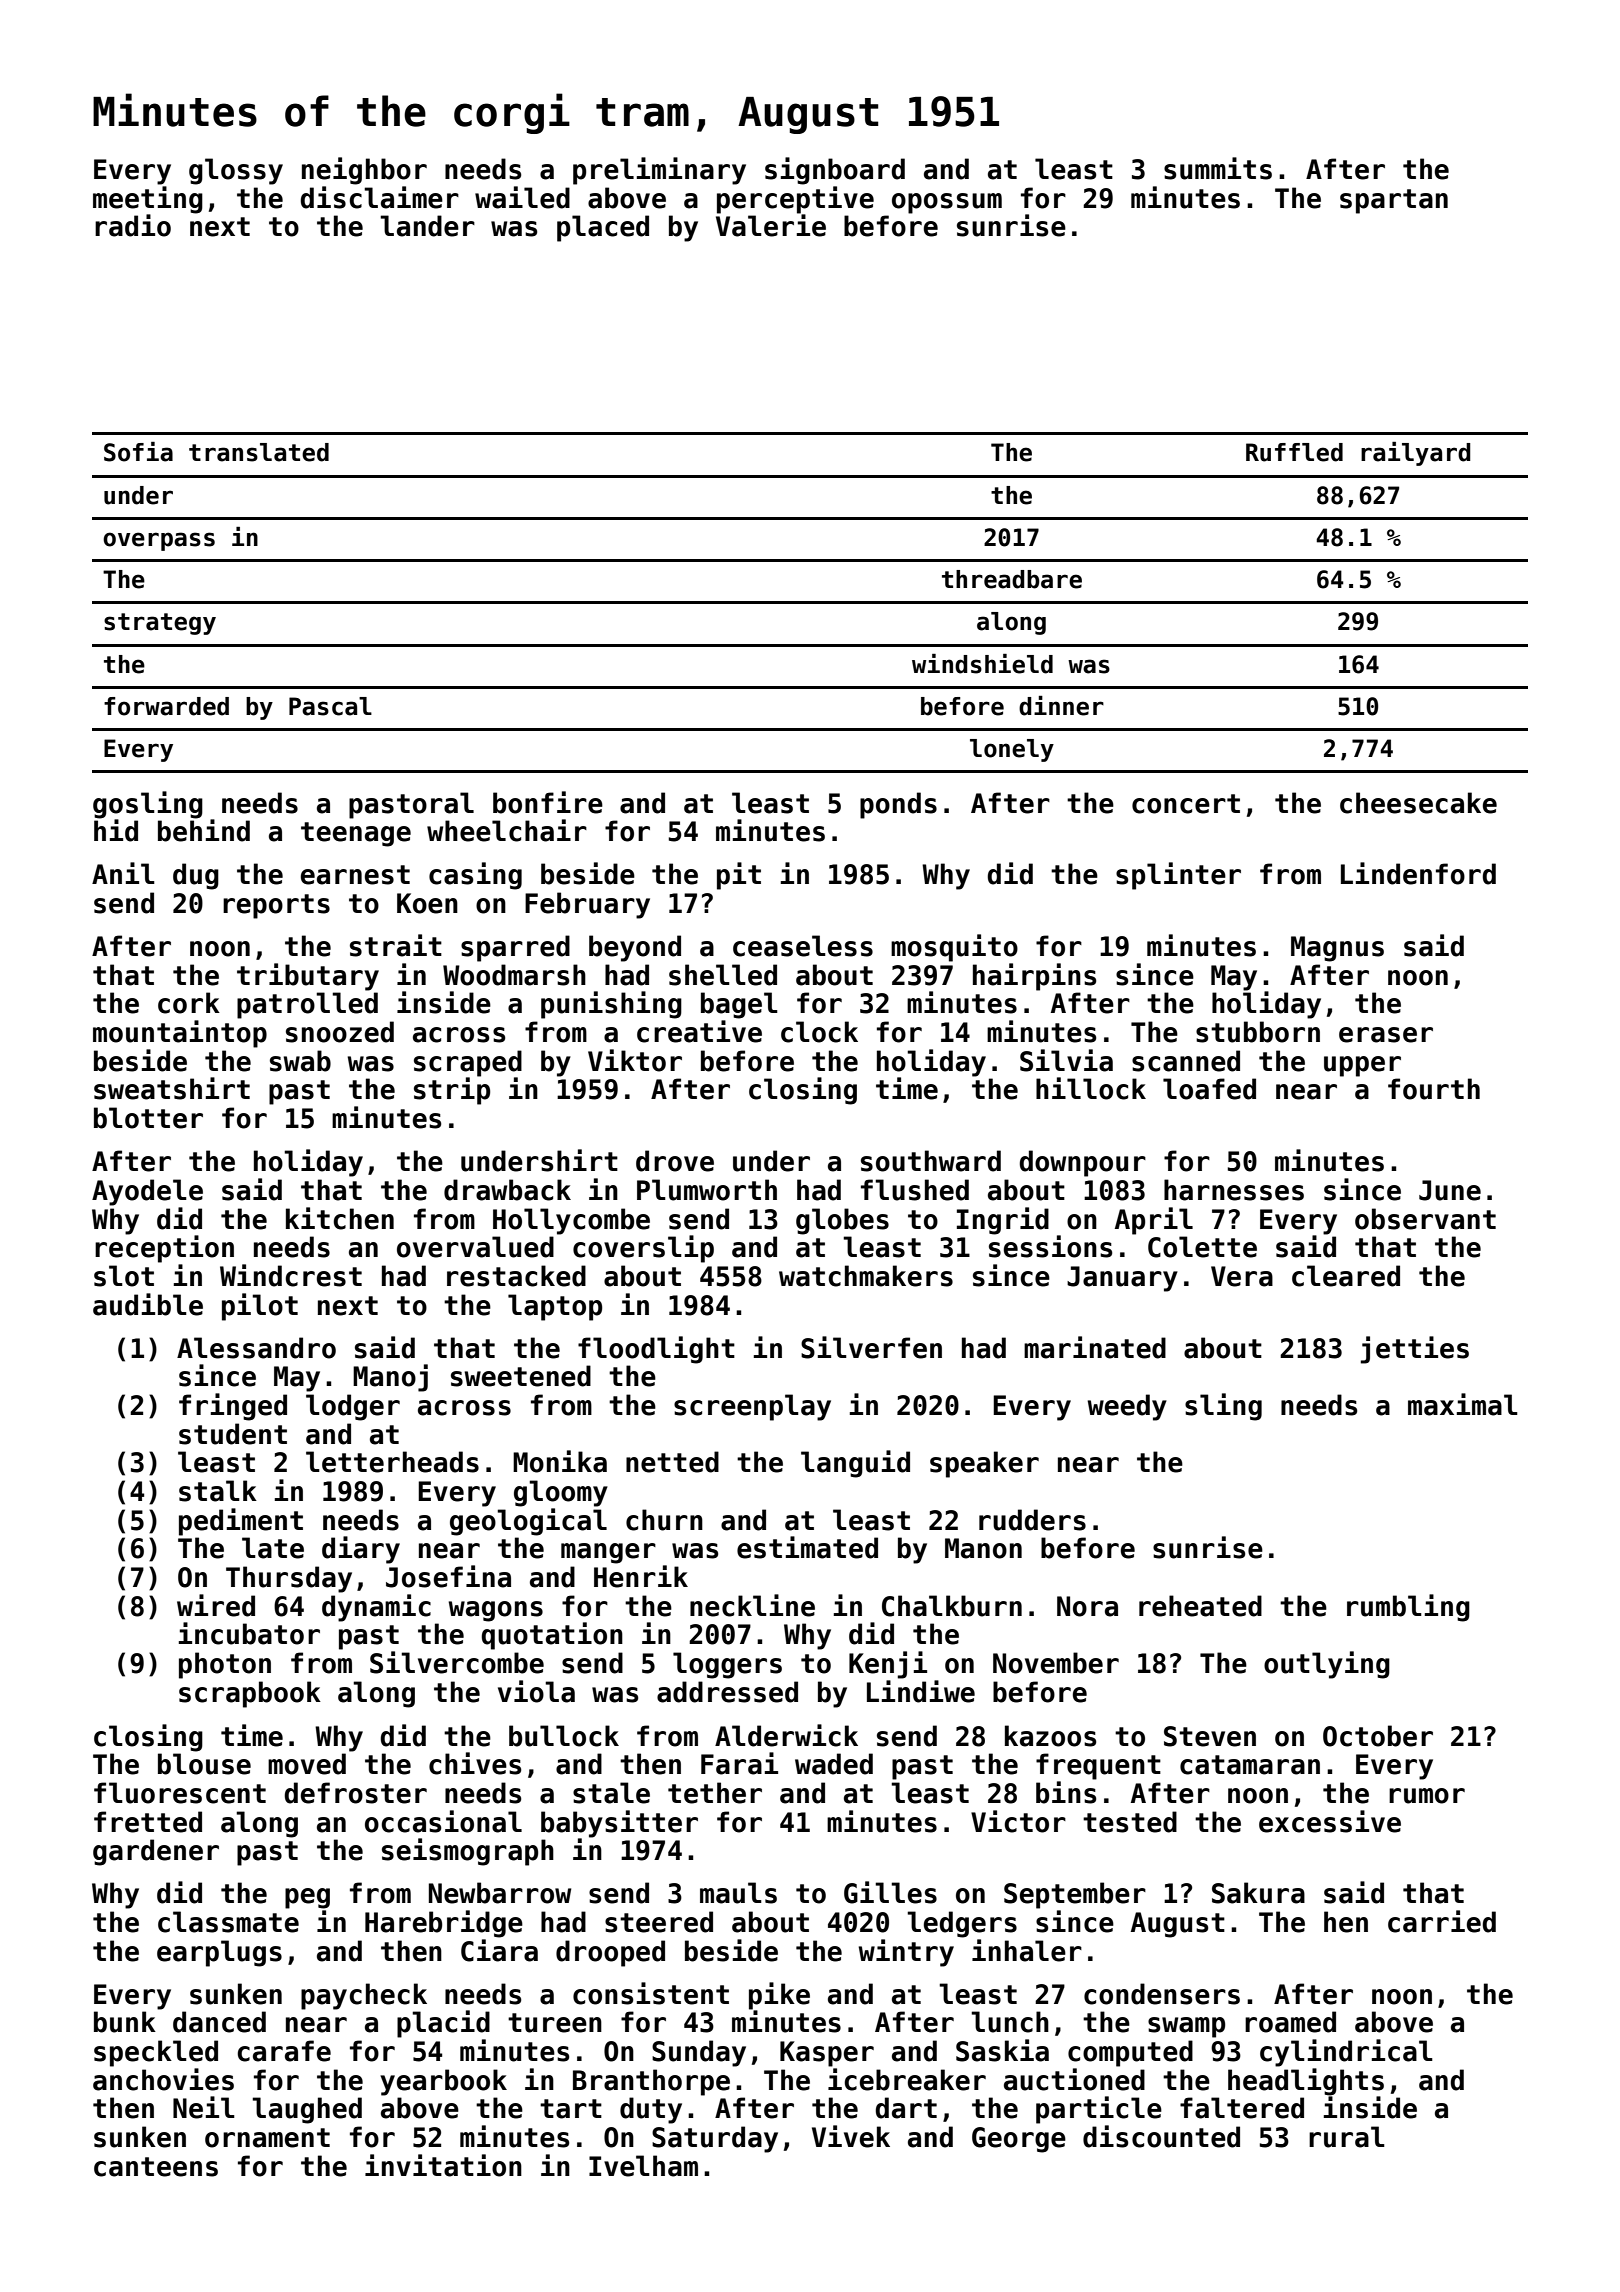 The height and width of the screenshot is (2292, 1620). What do you see at coordinates (364, 1996) in the screenshot?
I see `paycheck` at bounding box center [364, 1996].
